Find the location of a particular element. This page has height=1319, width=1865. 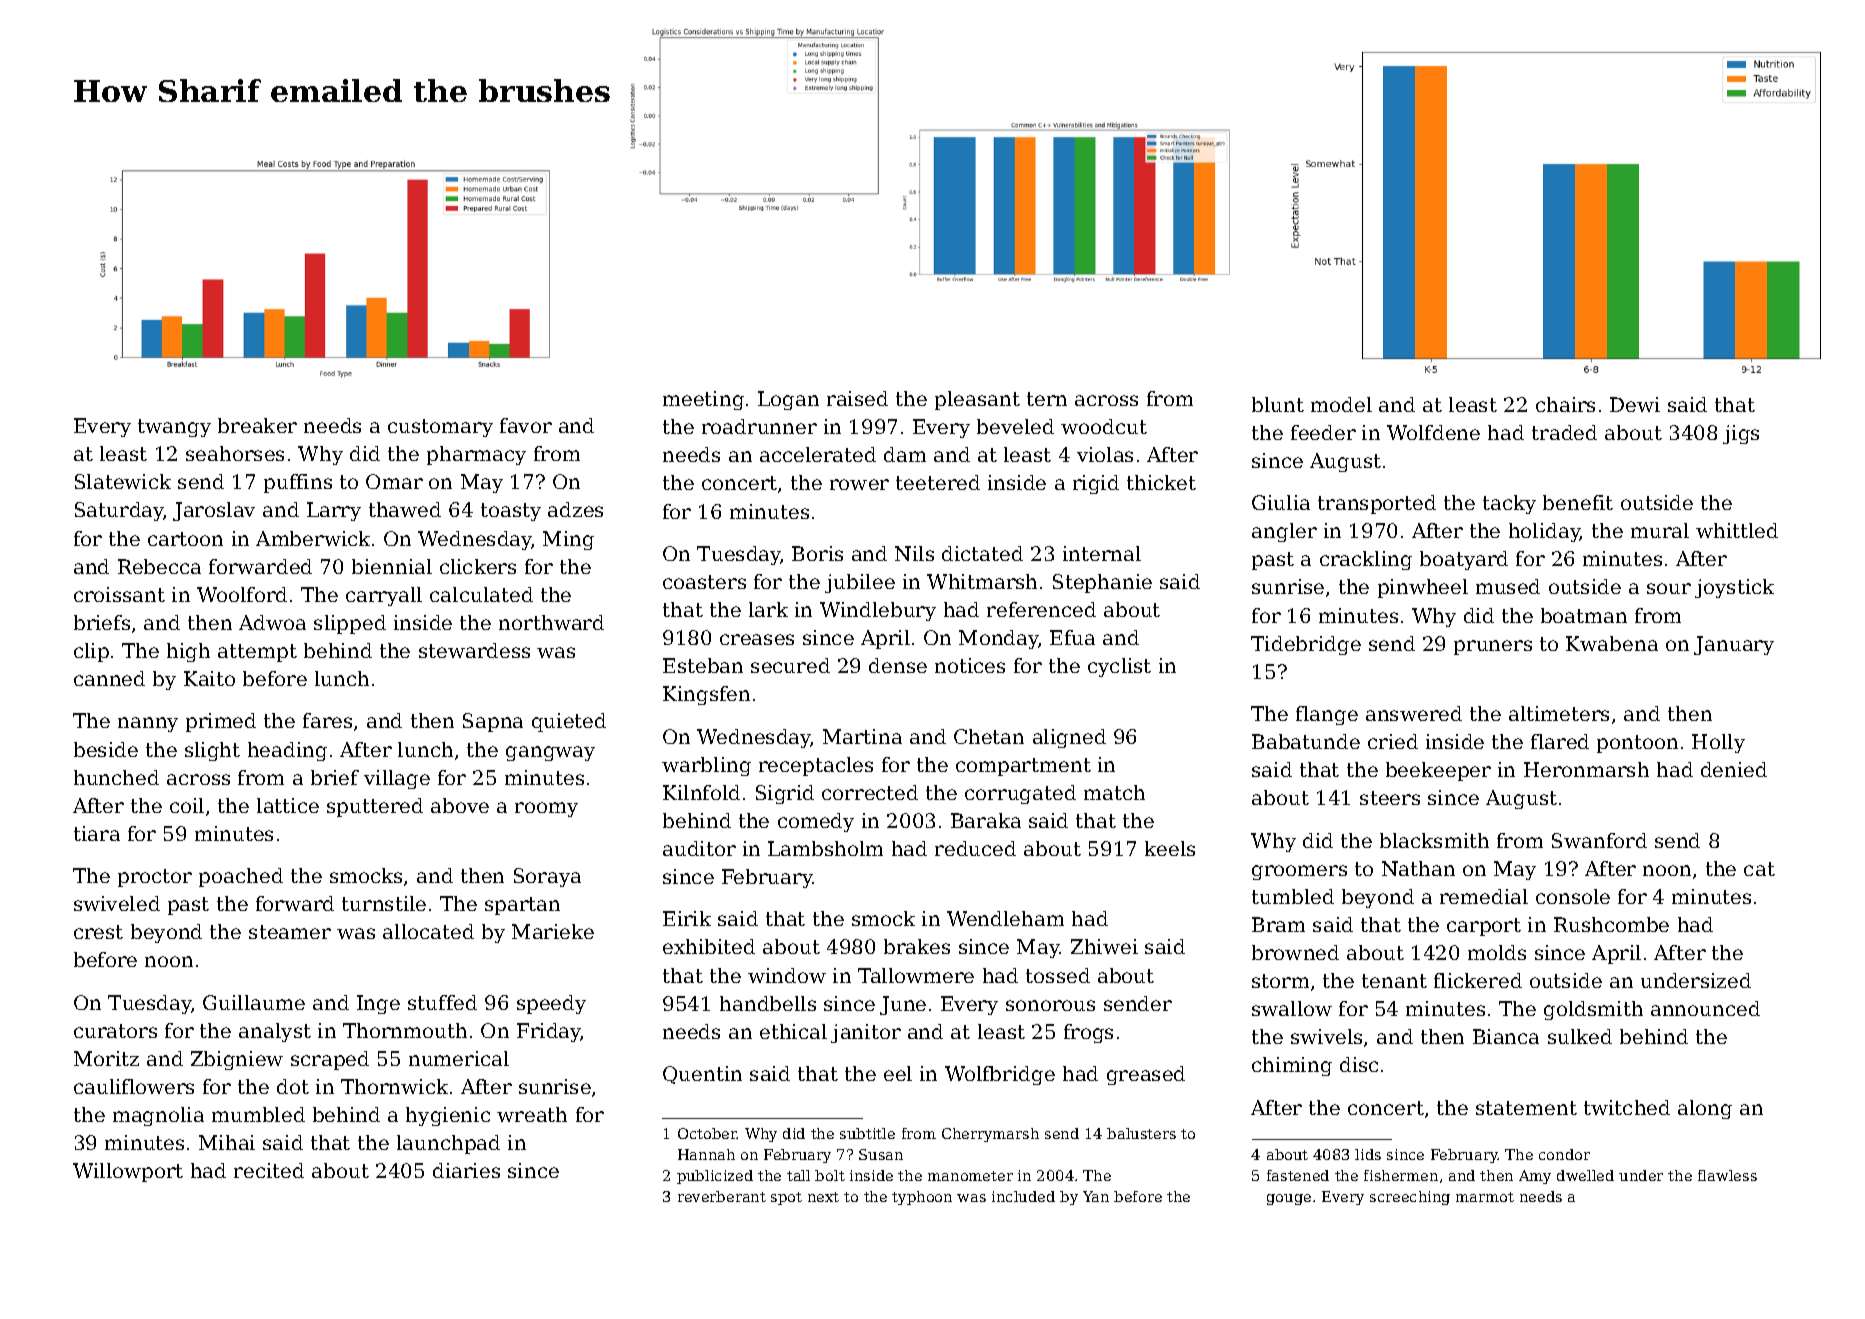

Woolford is located at coordinates (242, 594).
